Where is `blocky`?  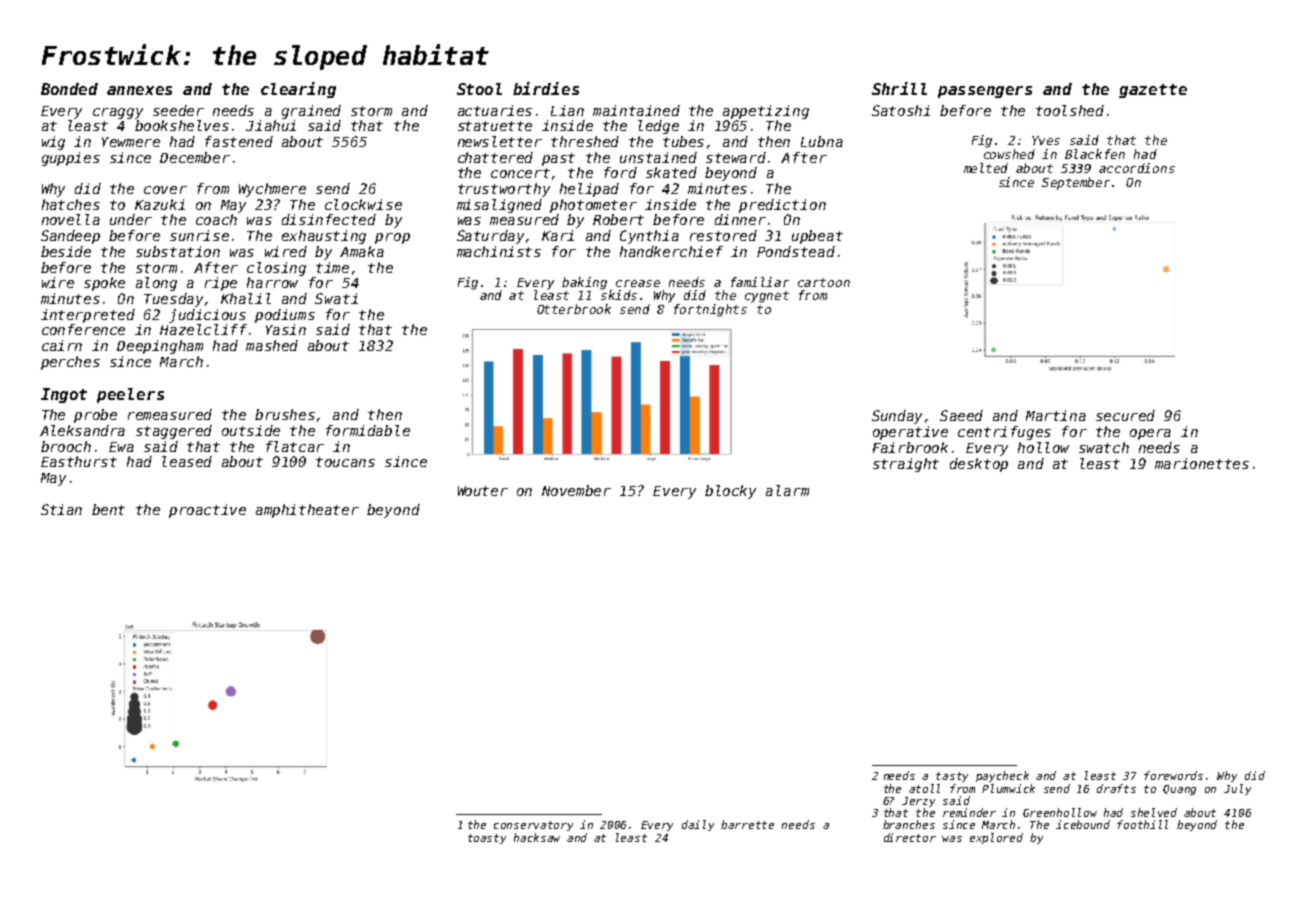
blocky is located at coordinates (730, 492).
